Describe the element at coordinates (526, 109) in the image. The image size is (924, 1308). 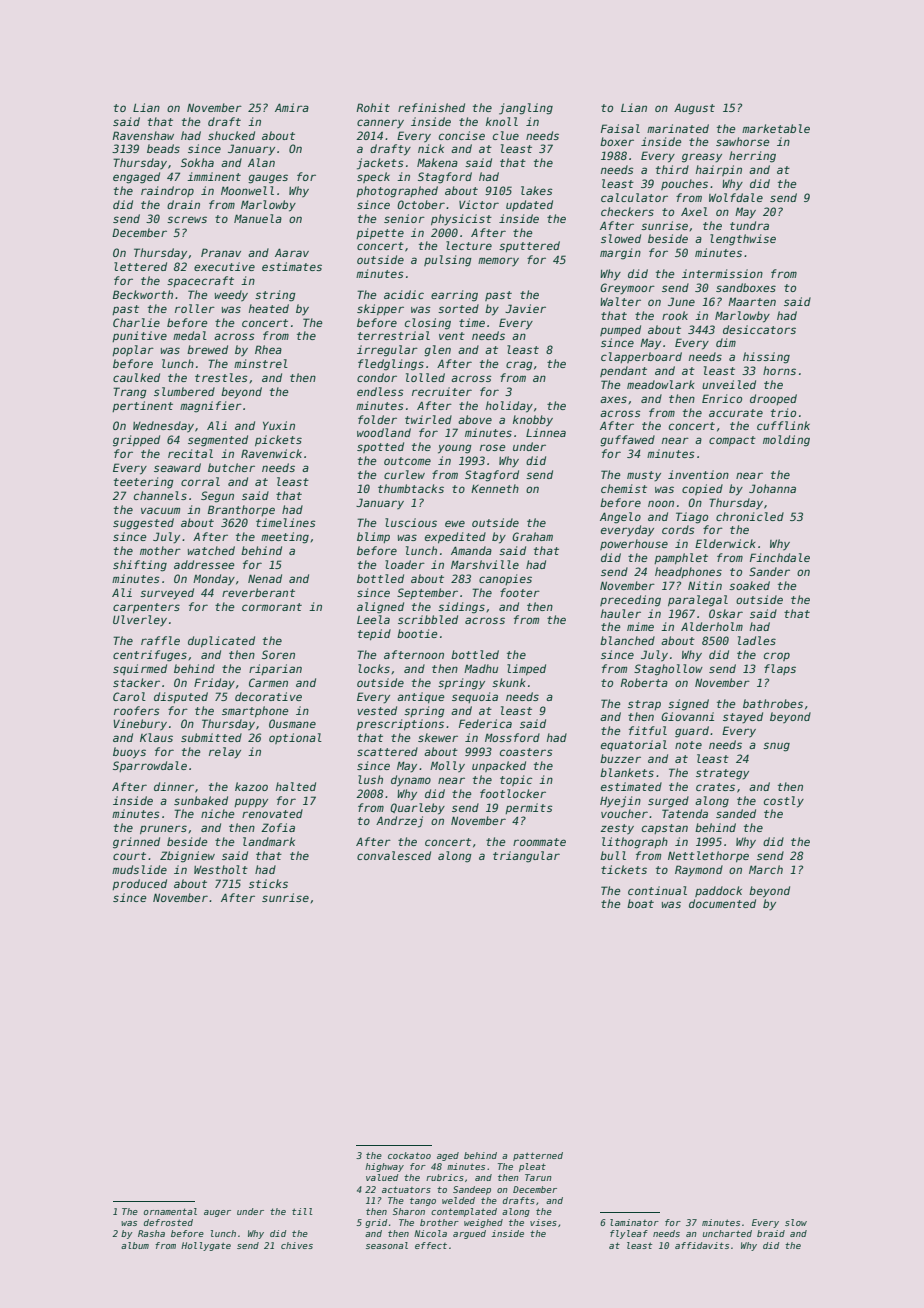
I see `jangling` at that location.
